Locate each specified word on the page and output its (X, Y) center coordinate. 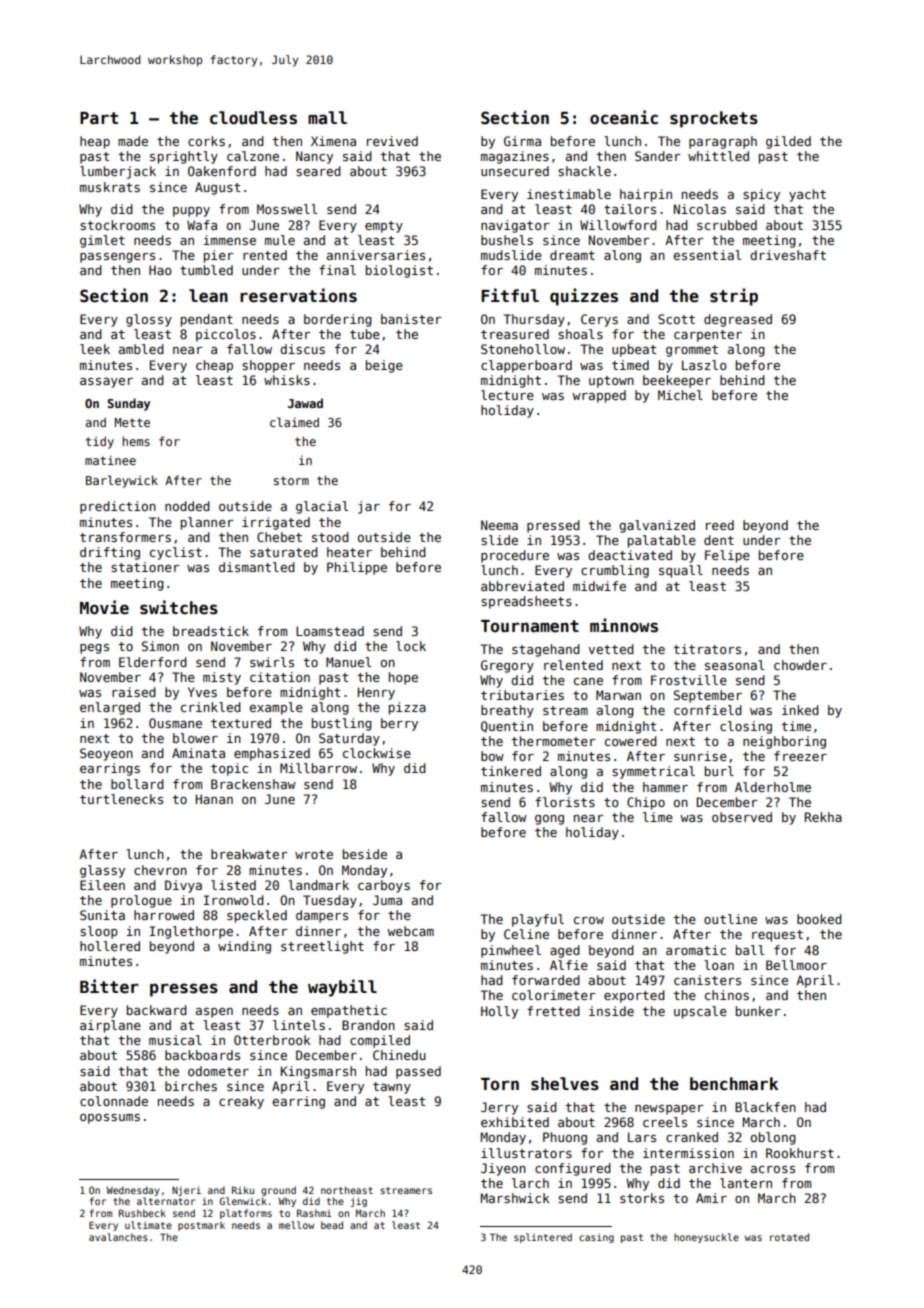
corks (206, 141)
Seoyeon (106, 754)
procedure (515, 556)
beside (365, 854)
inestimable (569, 194)
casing (596, 1238)
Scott (676, 319)
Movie (104, 607)
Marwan (618, 695)
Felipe (727, 556)
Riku (243, 1190)
